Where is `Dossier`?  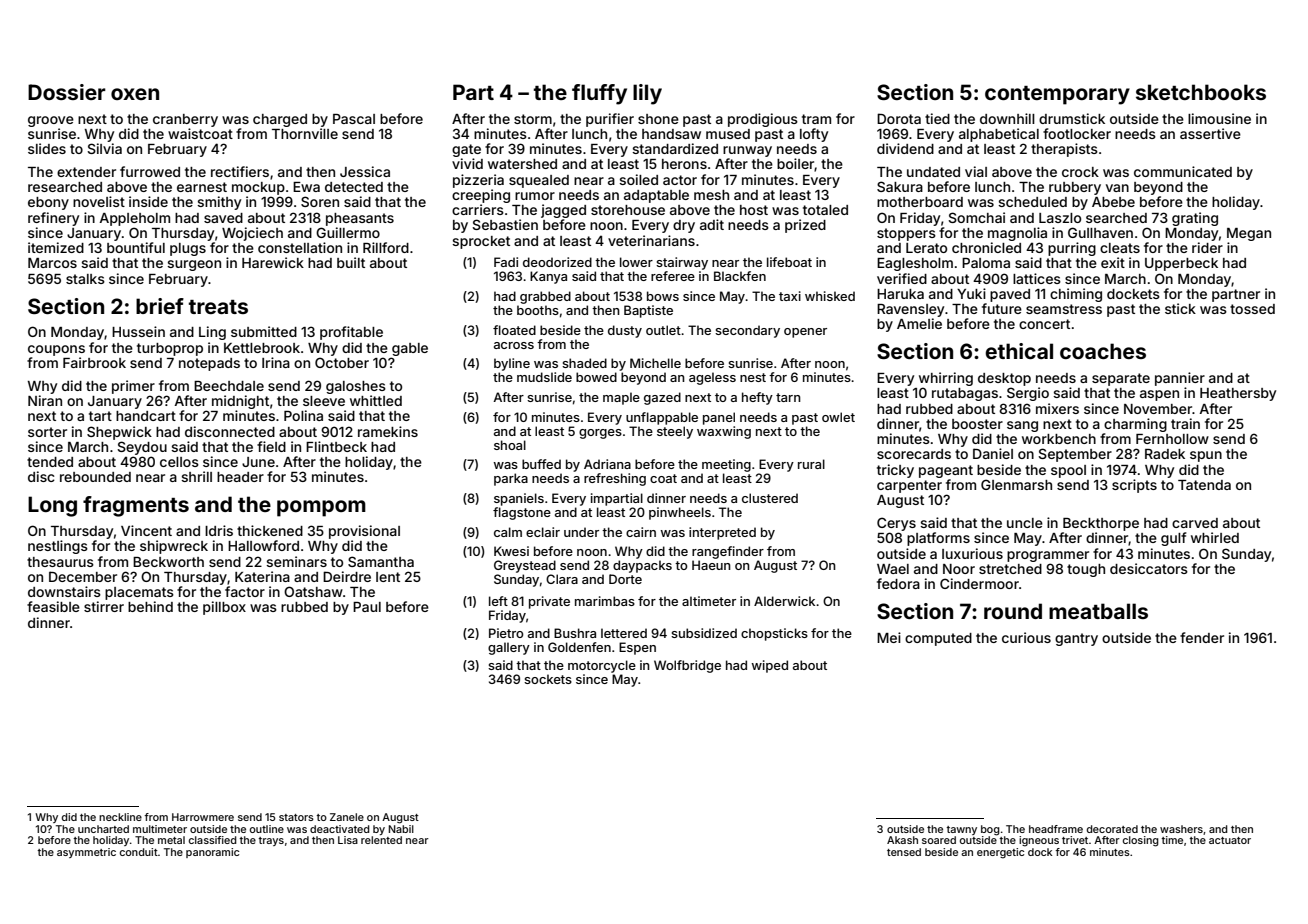 Dossier is located at coordinates (67, 92).
